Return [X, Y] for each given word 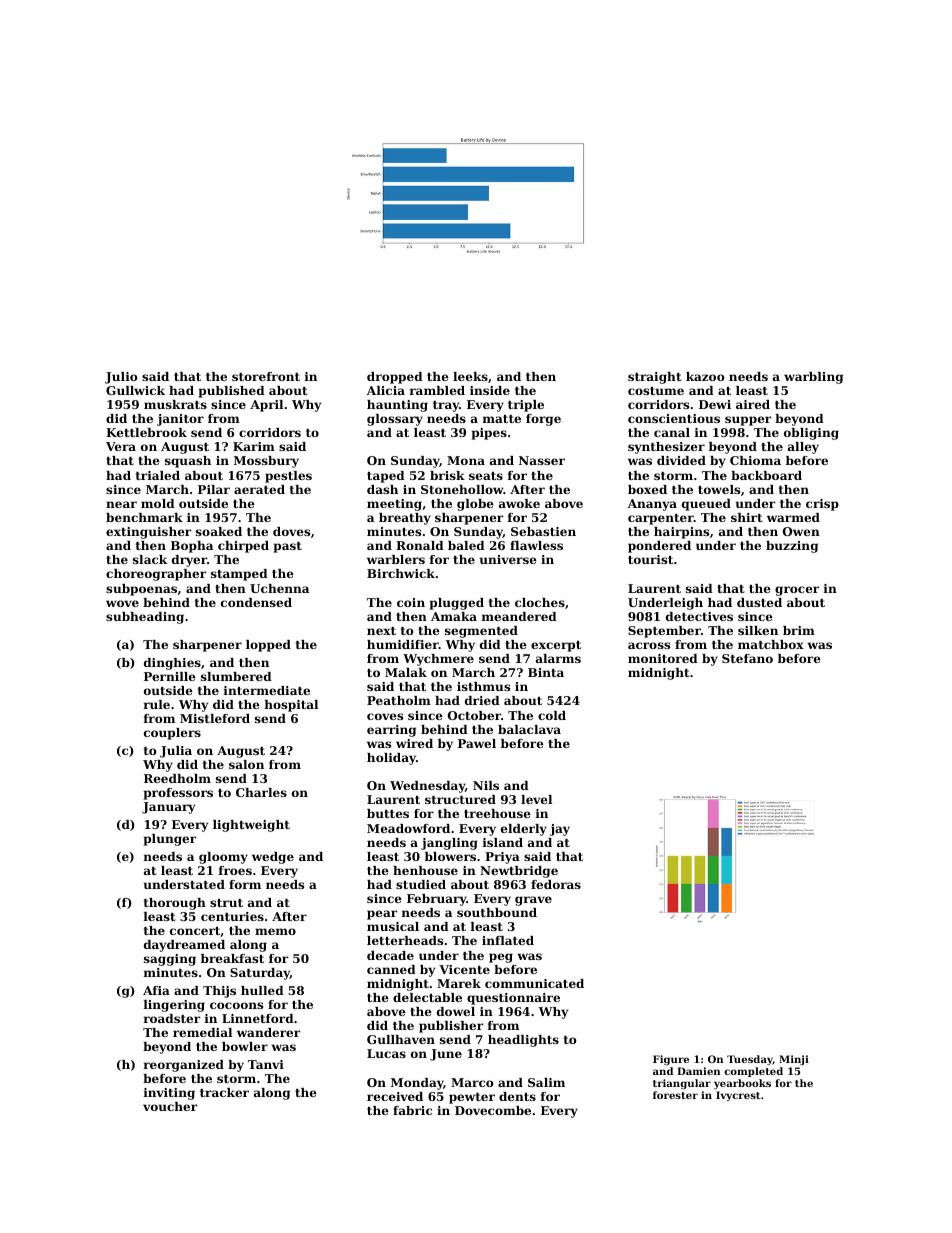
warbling [813, 378]
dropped [395, 378]
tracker [224, 1092]
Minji [794, 1060]
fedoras [556, 884]
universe [508, 559]
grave [533, 901]
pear [382, 915]
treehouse [497, 813]
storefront [266, 376]
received [395, 1096]
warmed [793, 517]
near [121, 504]
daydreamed [184, 946]
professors [178, 794]
